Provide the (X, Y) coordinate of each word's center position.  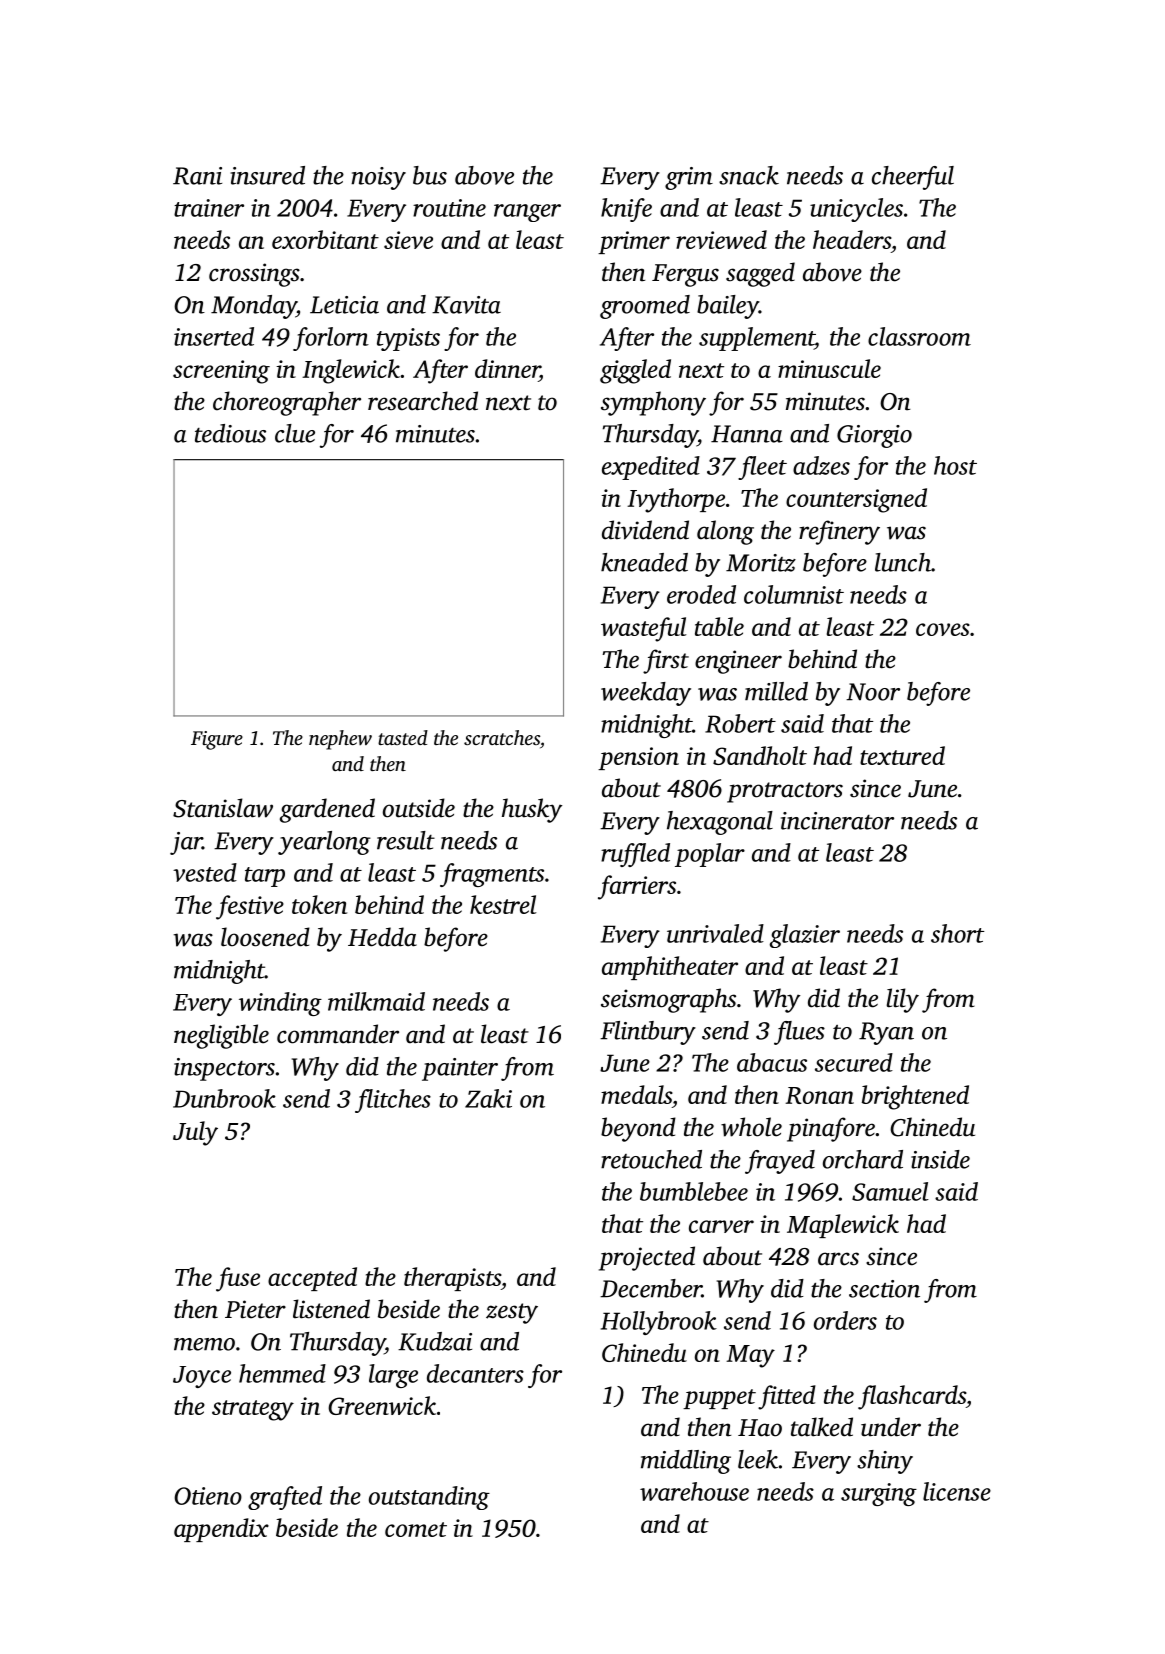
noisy (378, 178)
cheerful (913, 178)
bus (430, 175)
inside (940, 1159)
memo (204, 1344)
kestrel (503, 904)
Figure (217, 740)
